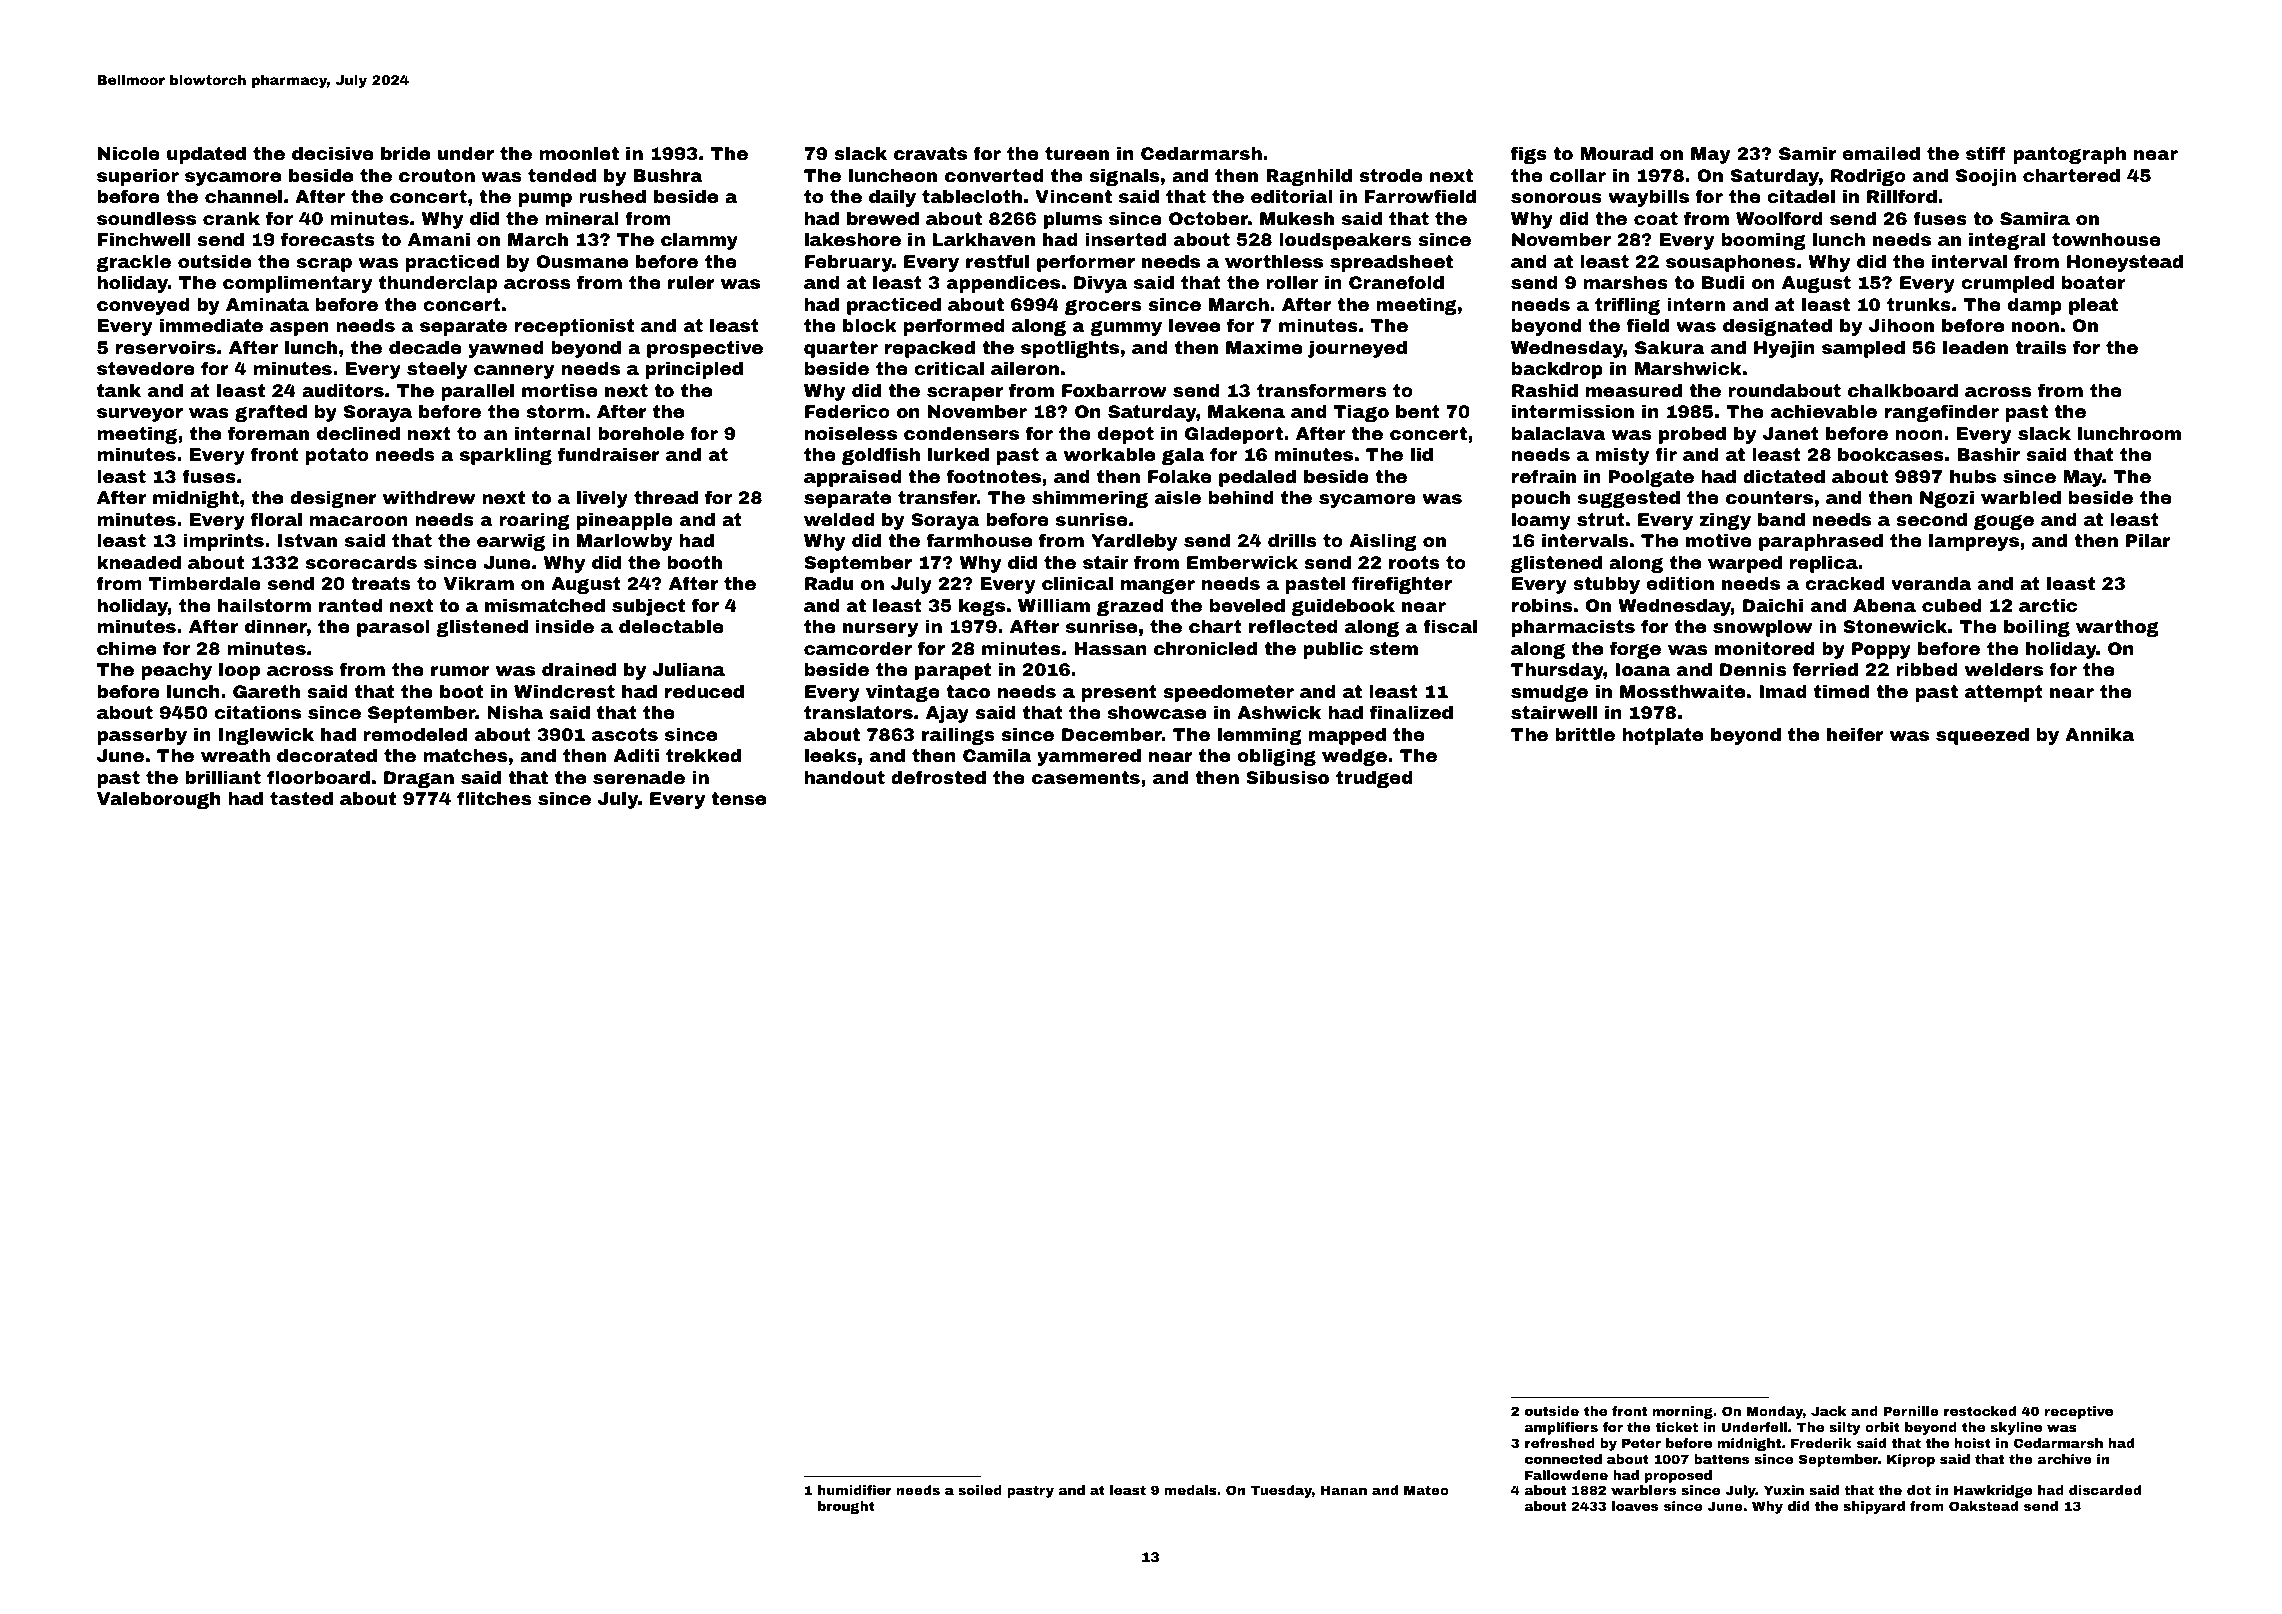 This screenshot has height=1614, width=2282. I want to click on welders, so click(2004, 669).
